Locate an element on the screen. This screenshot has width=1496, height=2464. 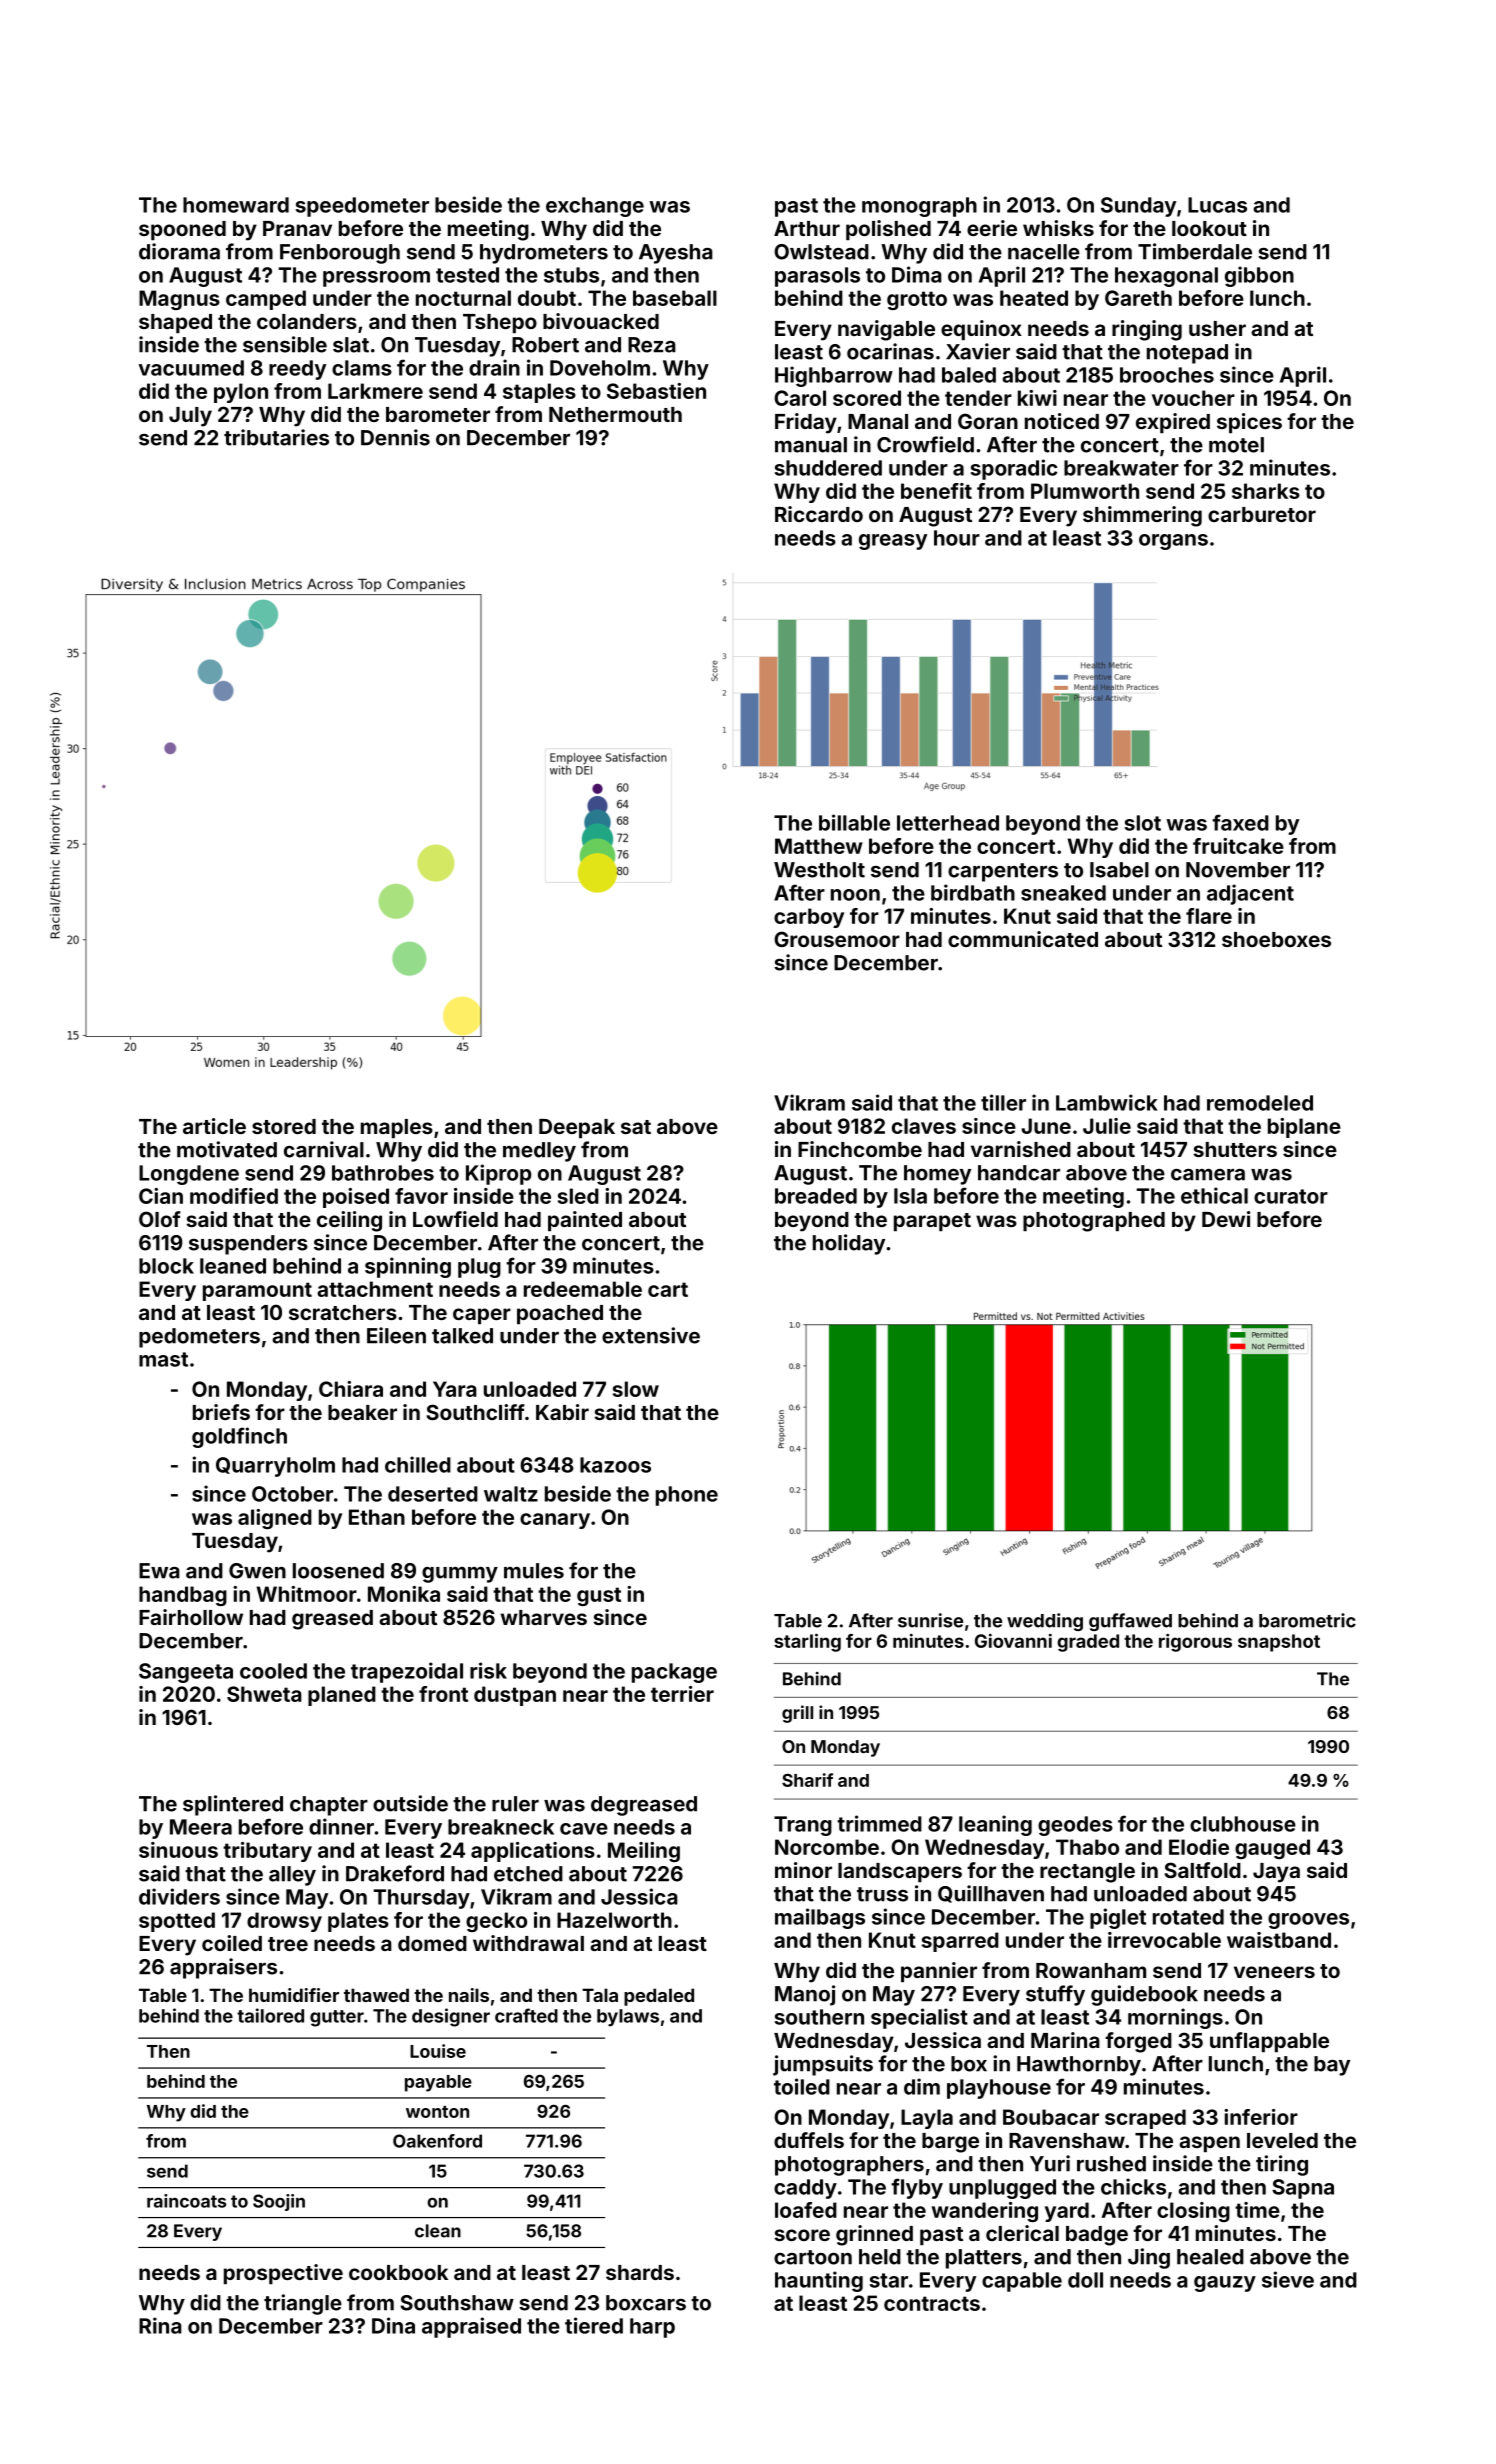
mast is located at coordinates (163, 1359).
